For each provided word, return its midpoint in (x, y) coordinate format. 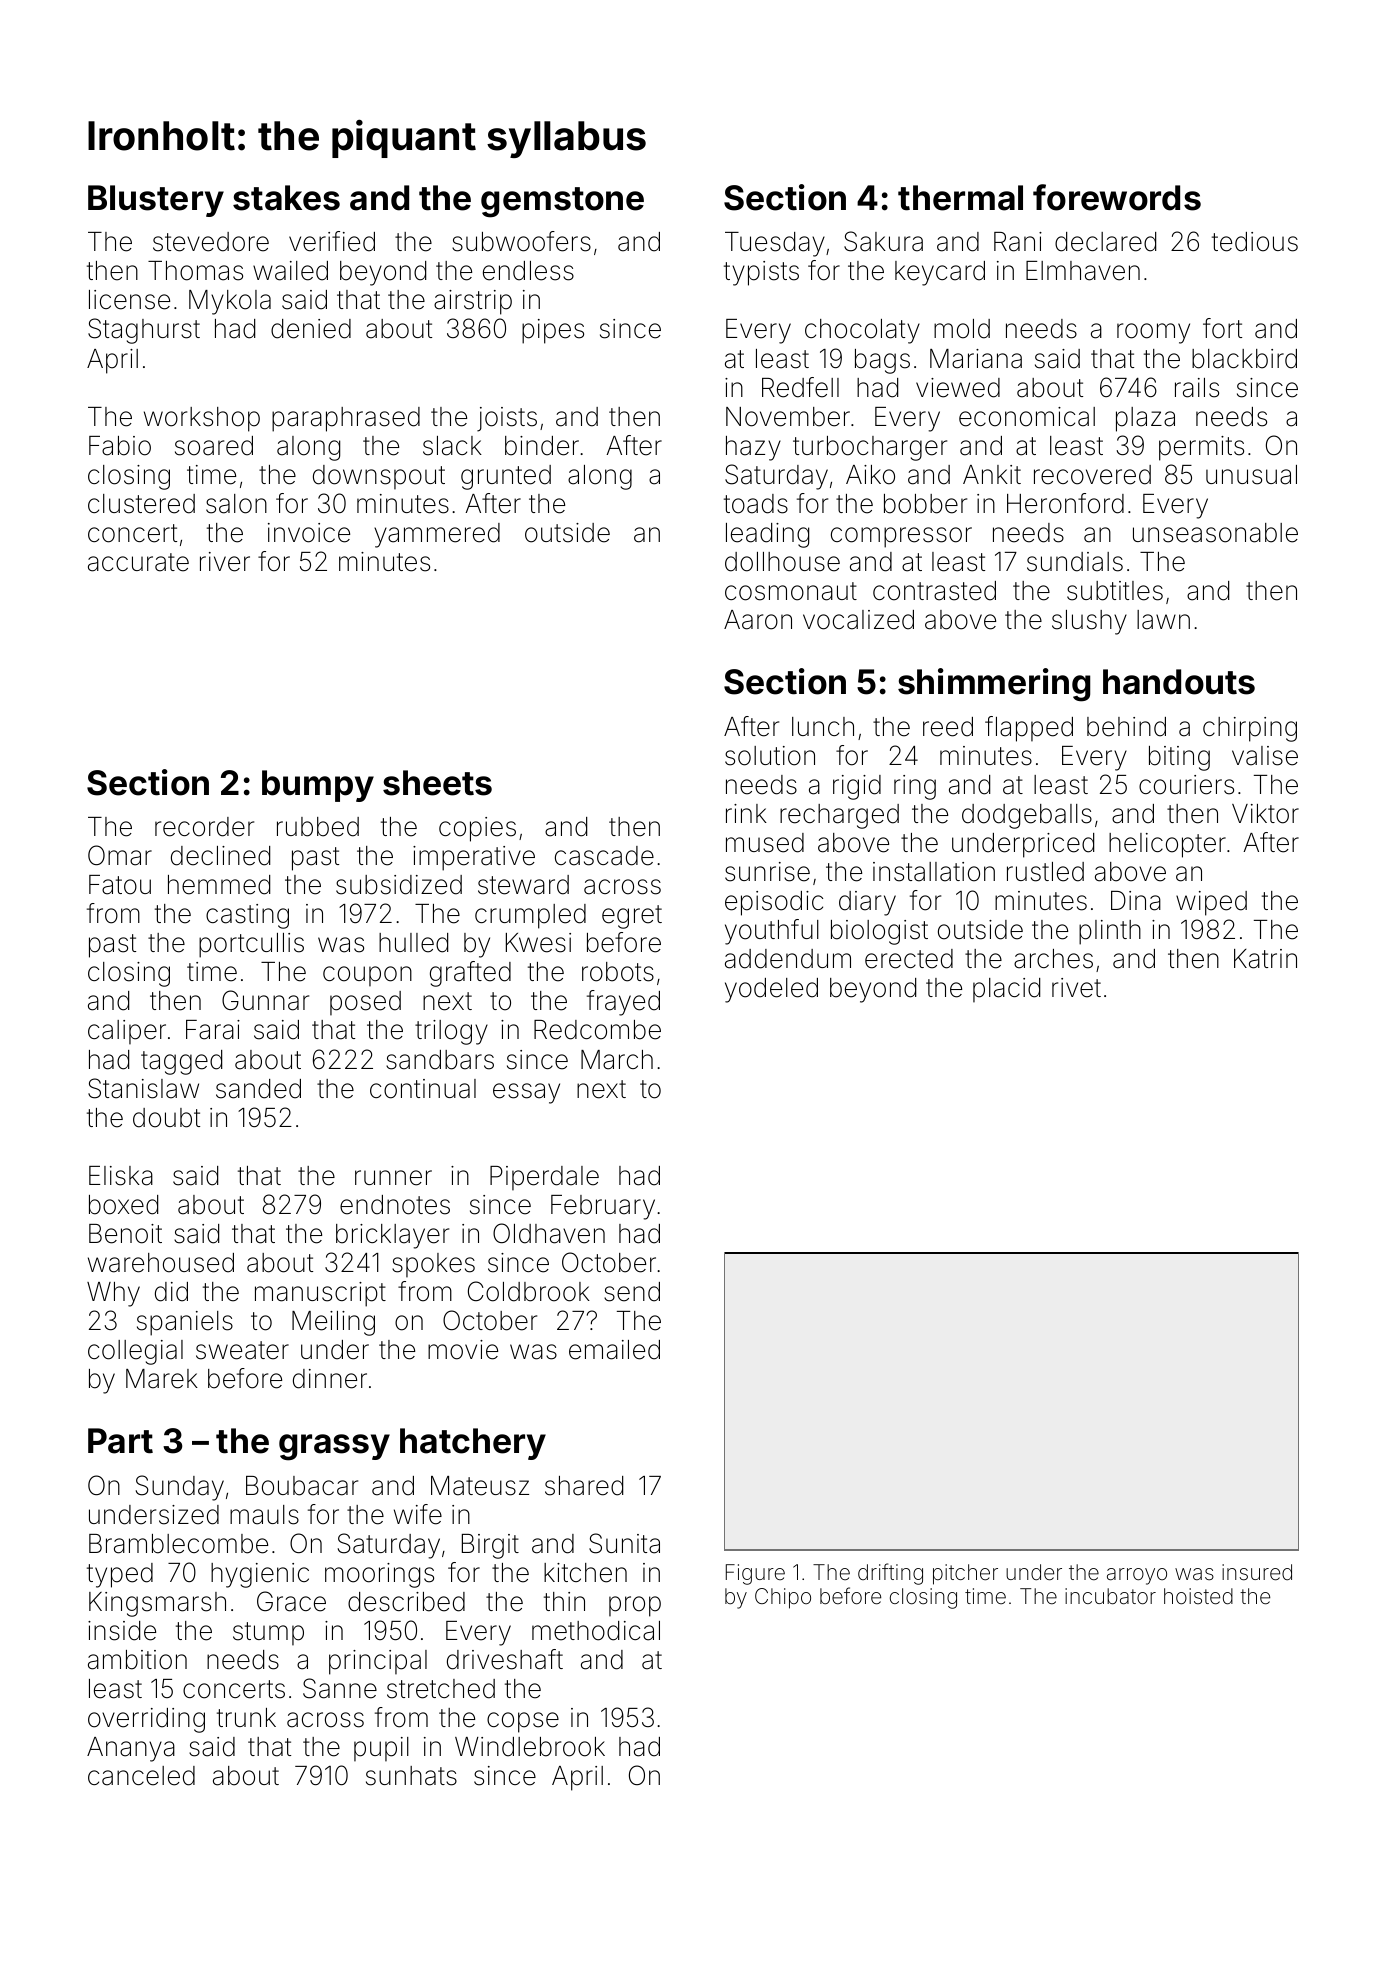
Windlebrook (530, 1747)
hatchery (473, 1444)
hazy (753, 448)
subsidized (399, 885)
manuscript (320, 1294)
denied (311, 329)
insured (1257, 1572)
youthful (772, 932)
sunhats (411, 1776)
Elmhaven (1083, 271)
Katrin (1265, 959)
